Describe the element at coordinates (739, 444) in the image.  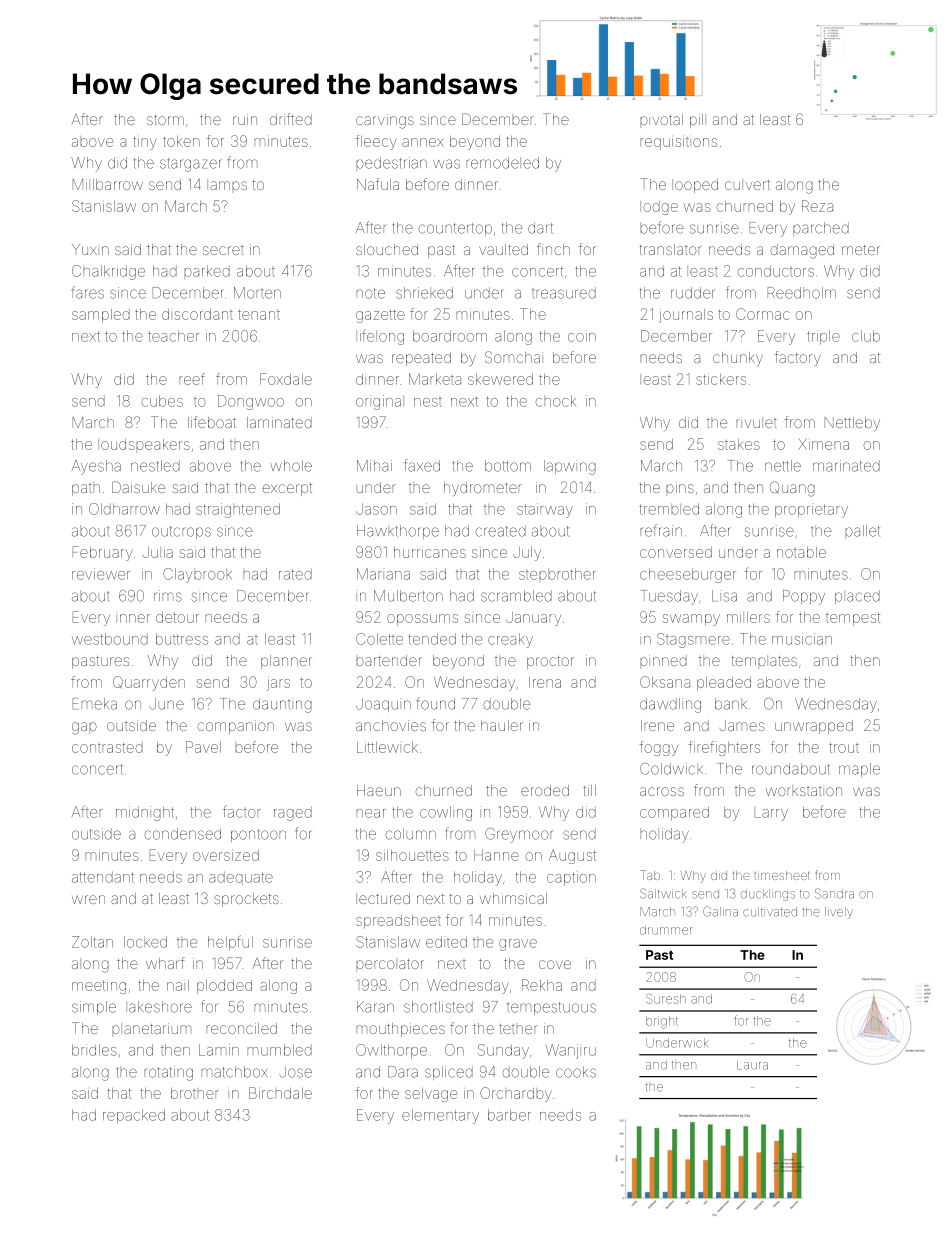
I see `stakes` at that location.
